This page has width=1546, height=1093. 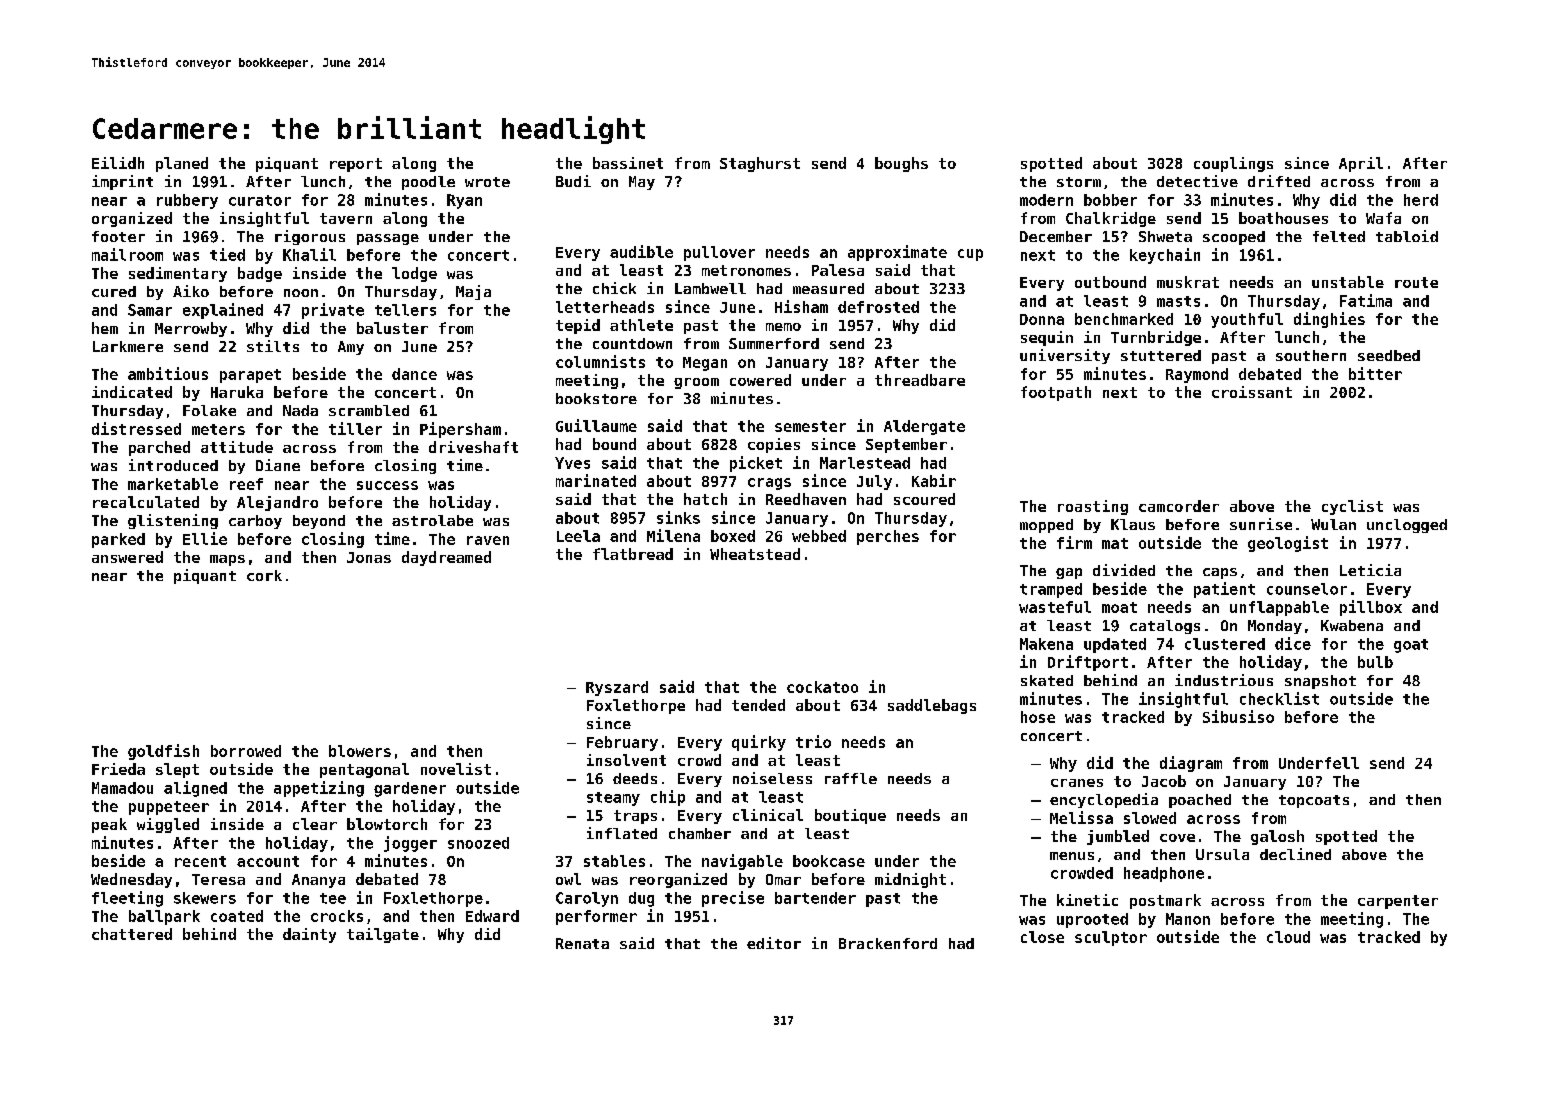 I want to click on Diane, so click(x=278, y=465).
